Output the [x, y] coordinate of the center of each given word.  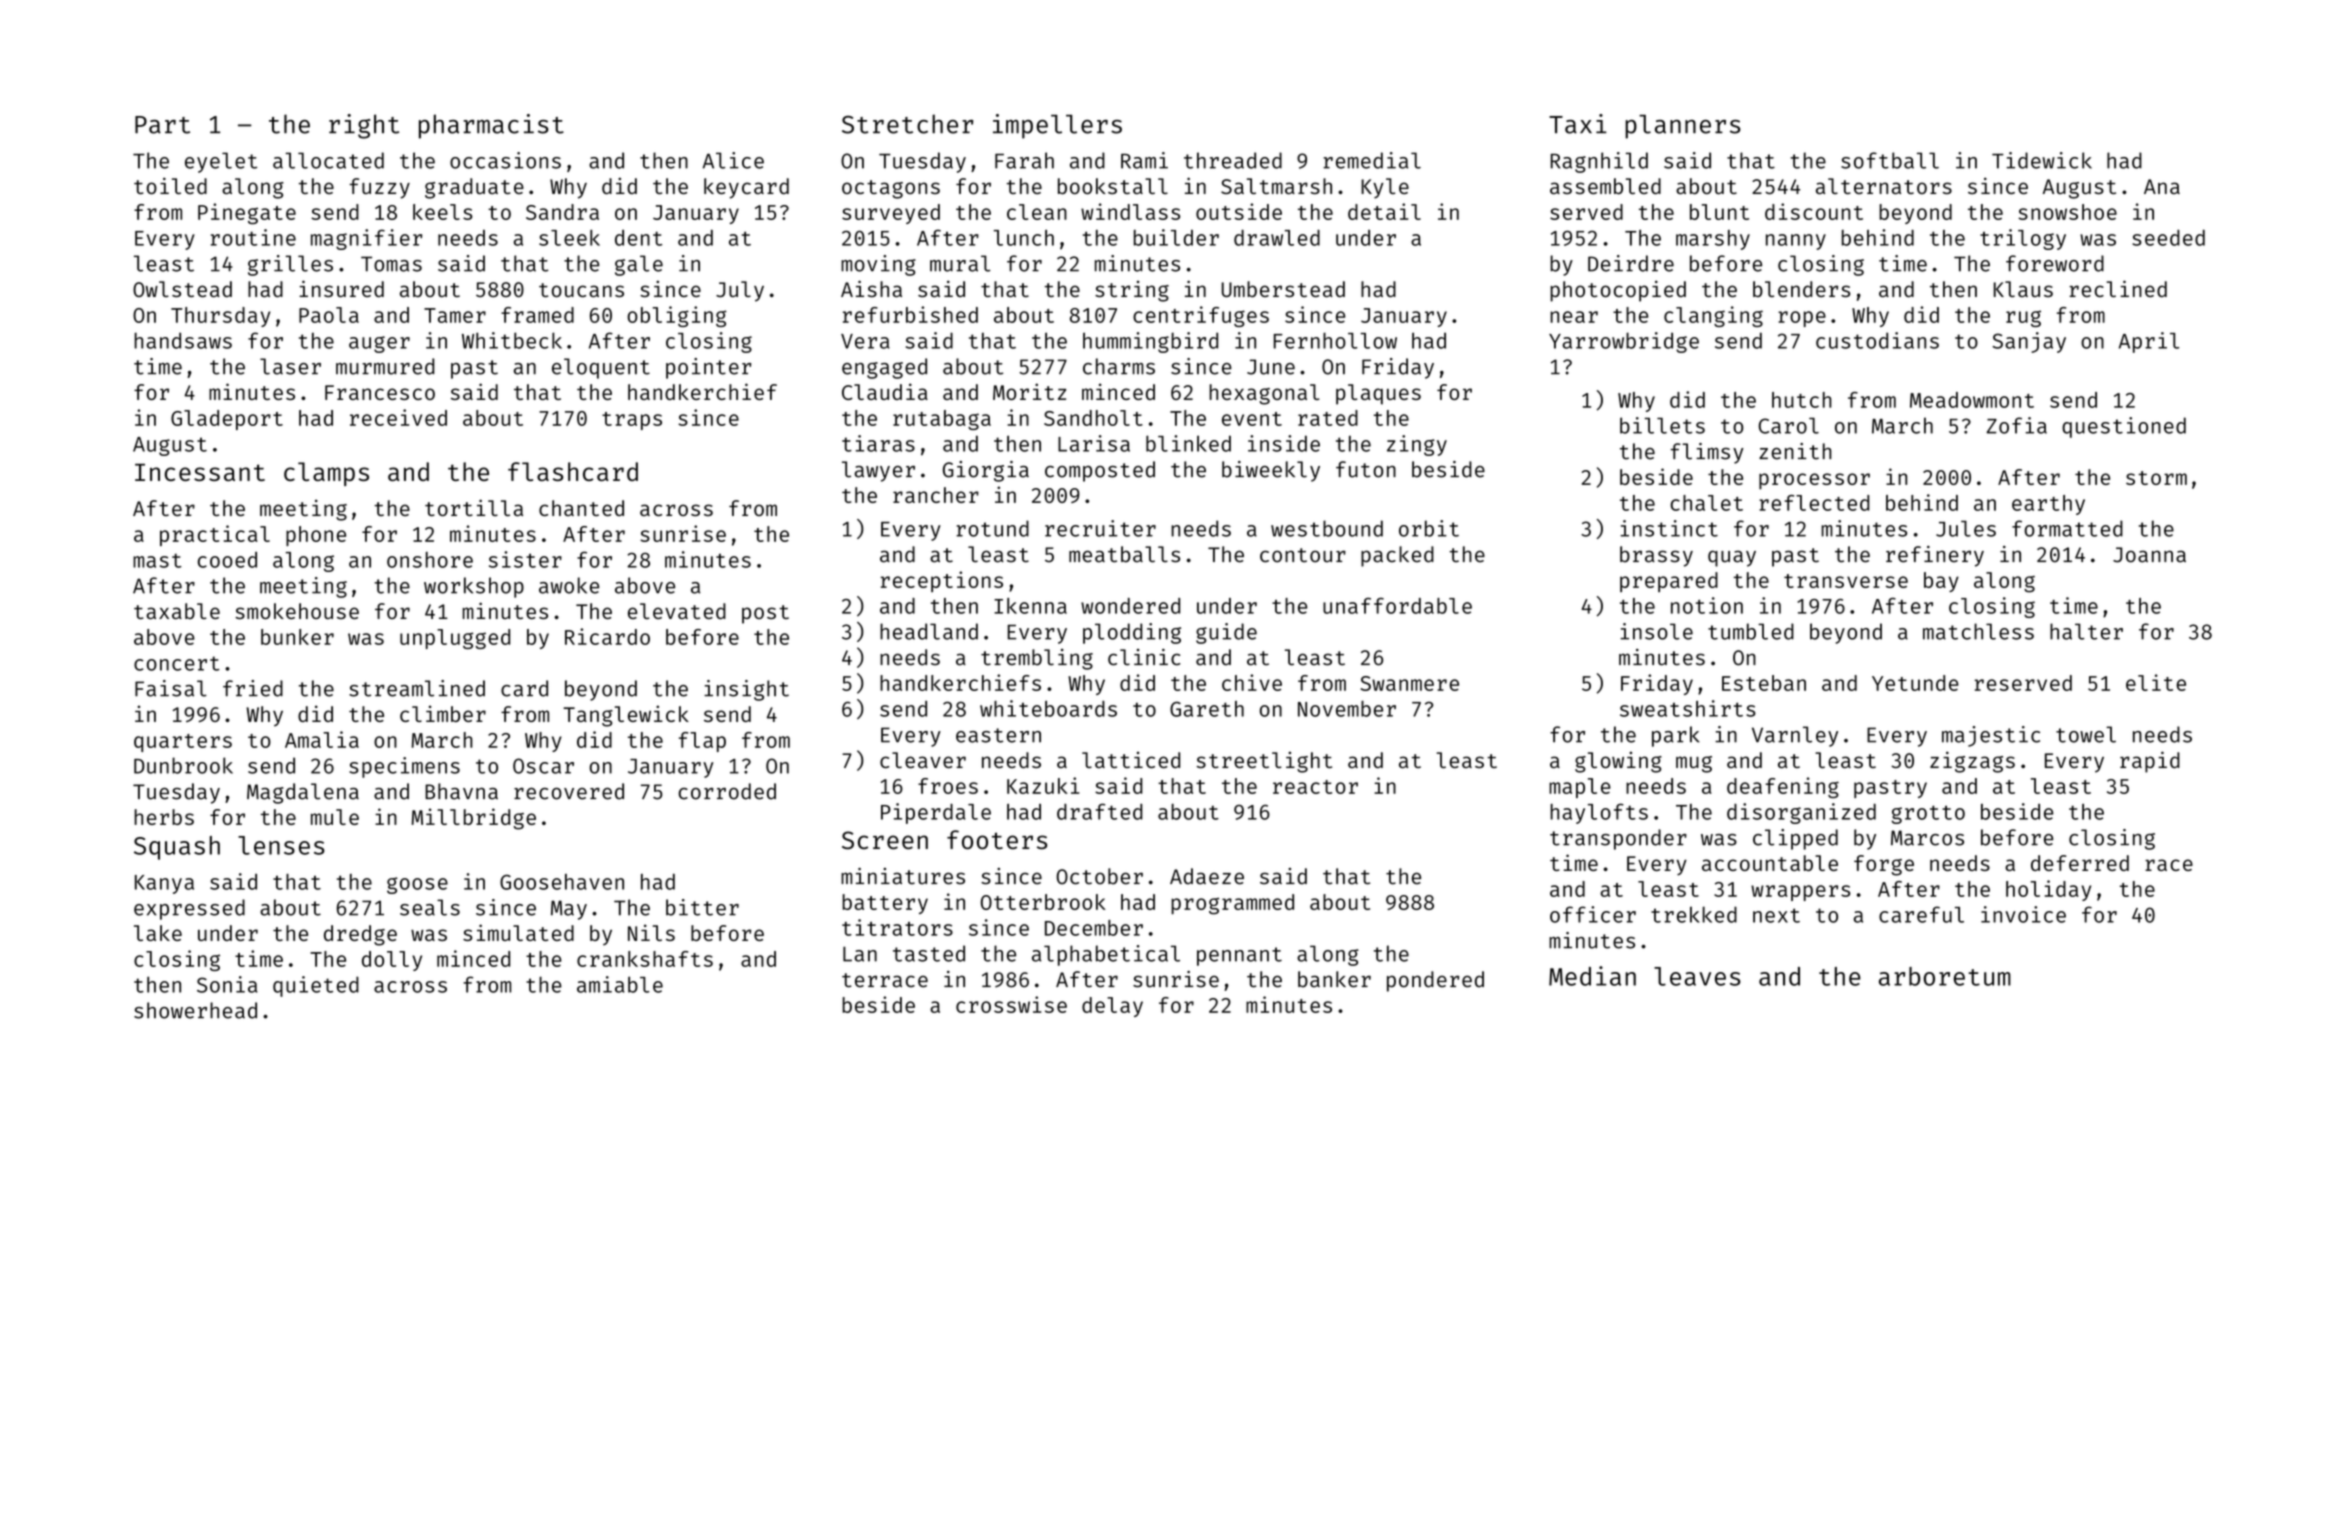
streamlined [417, 688]
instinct [1669, 528]
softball [1890, 160]
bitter [702, 907]
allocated [328, 160]
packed [1397, 556]
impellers [1057, 126]
